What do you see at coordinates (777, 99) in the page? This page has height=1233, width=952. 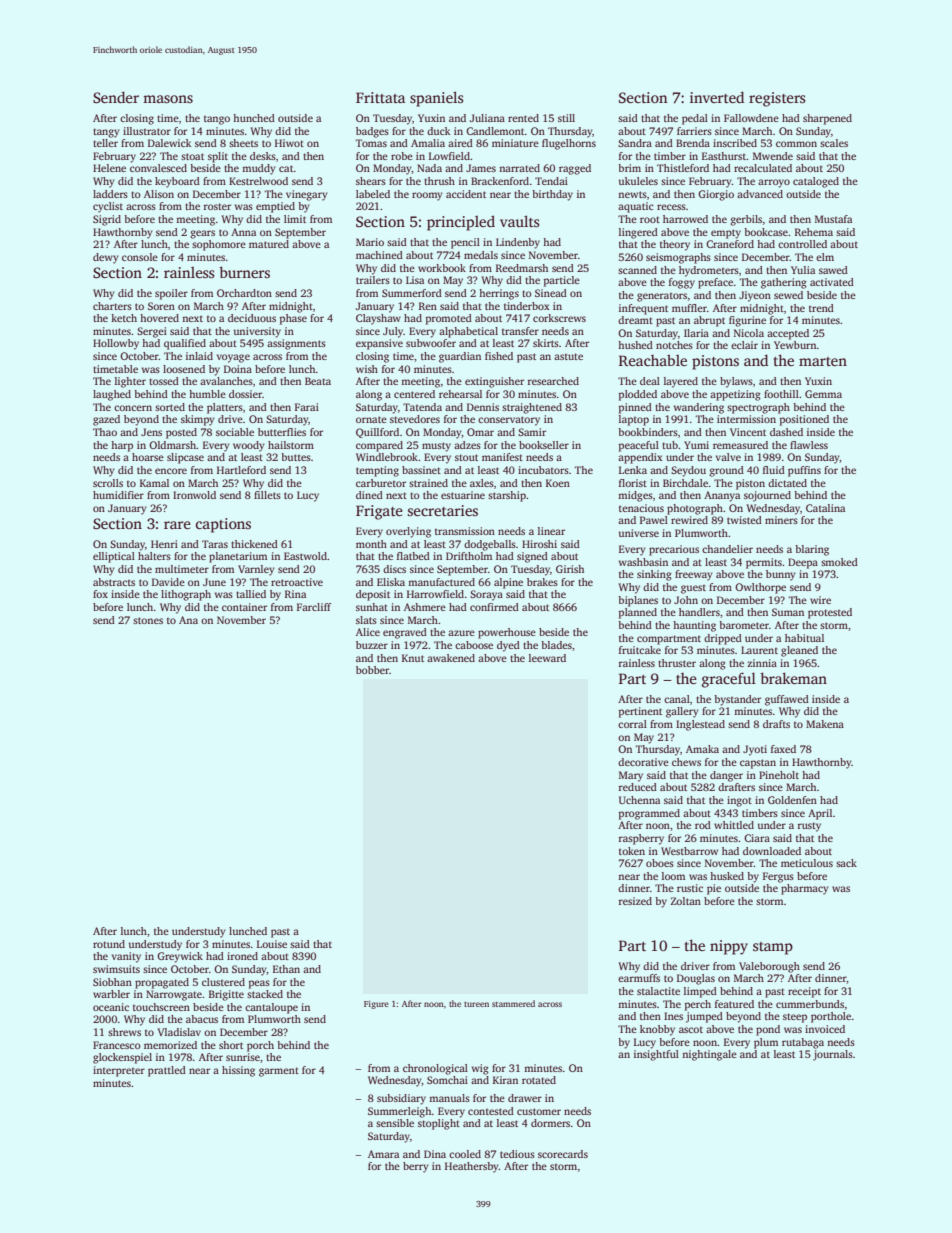 I see `registers` at bounding box center [777, 99].
